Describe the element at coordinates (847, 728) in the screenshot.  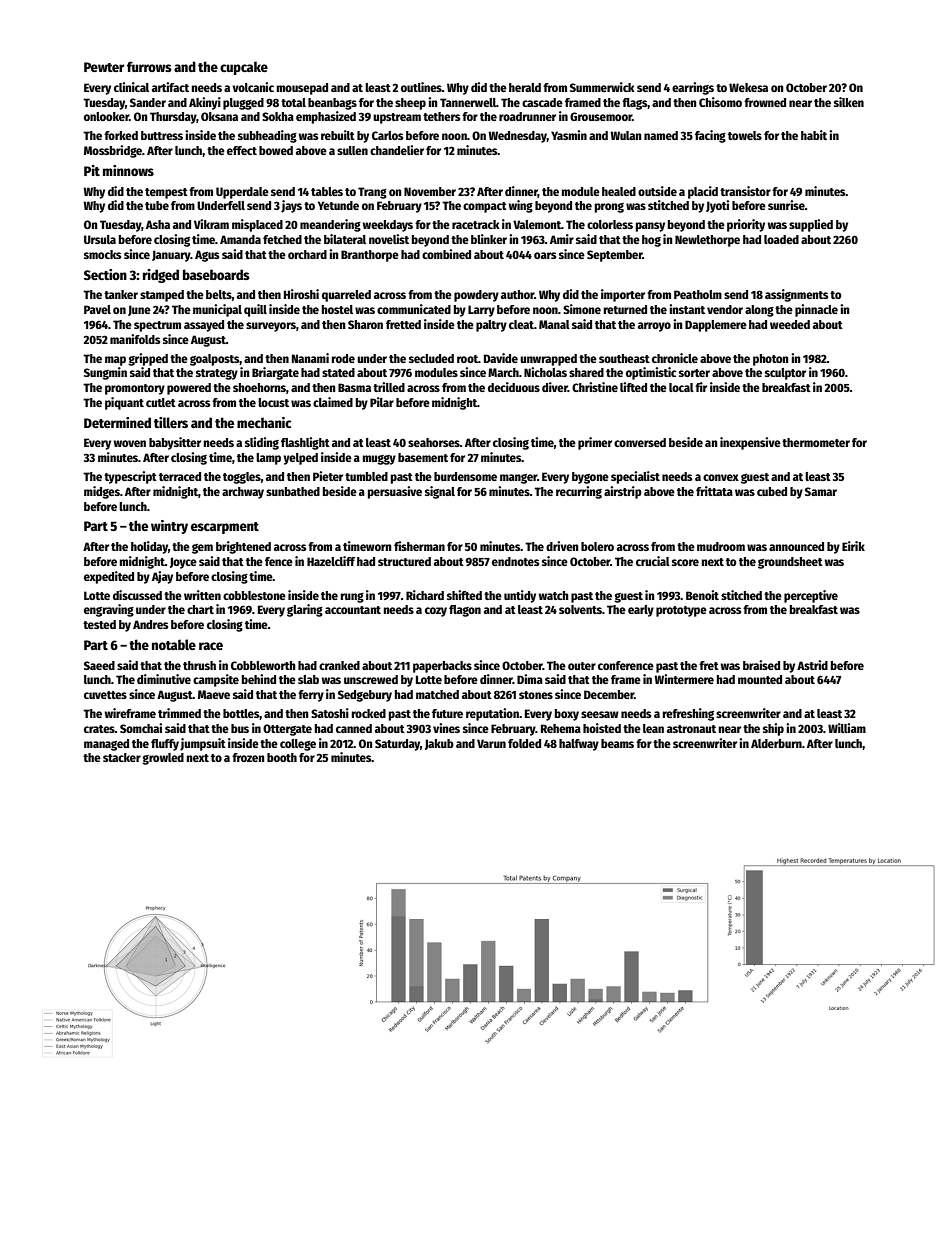
I see `William` at that location.
